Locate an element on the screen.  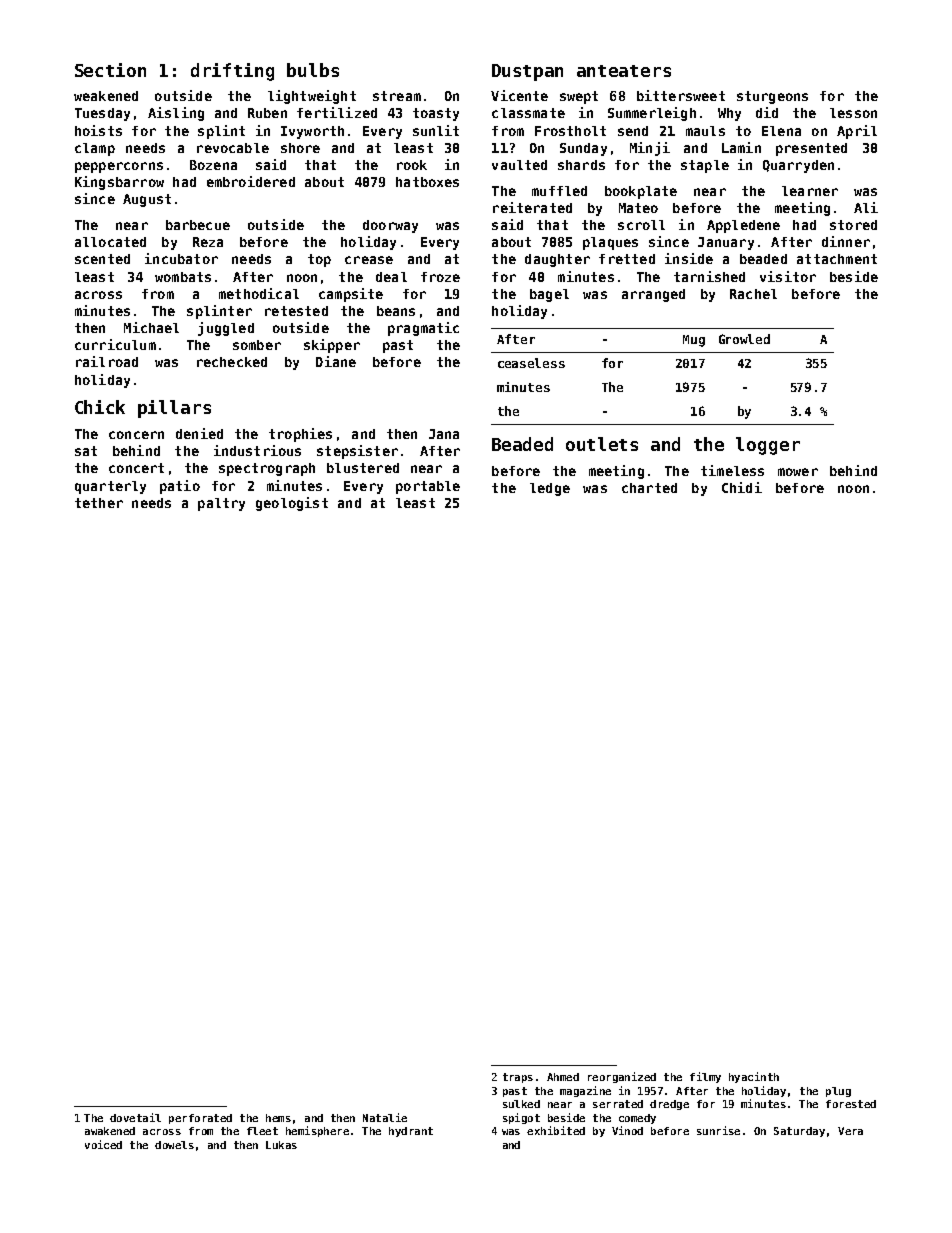
Ahmed is located at coordinates (563, 1077).
